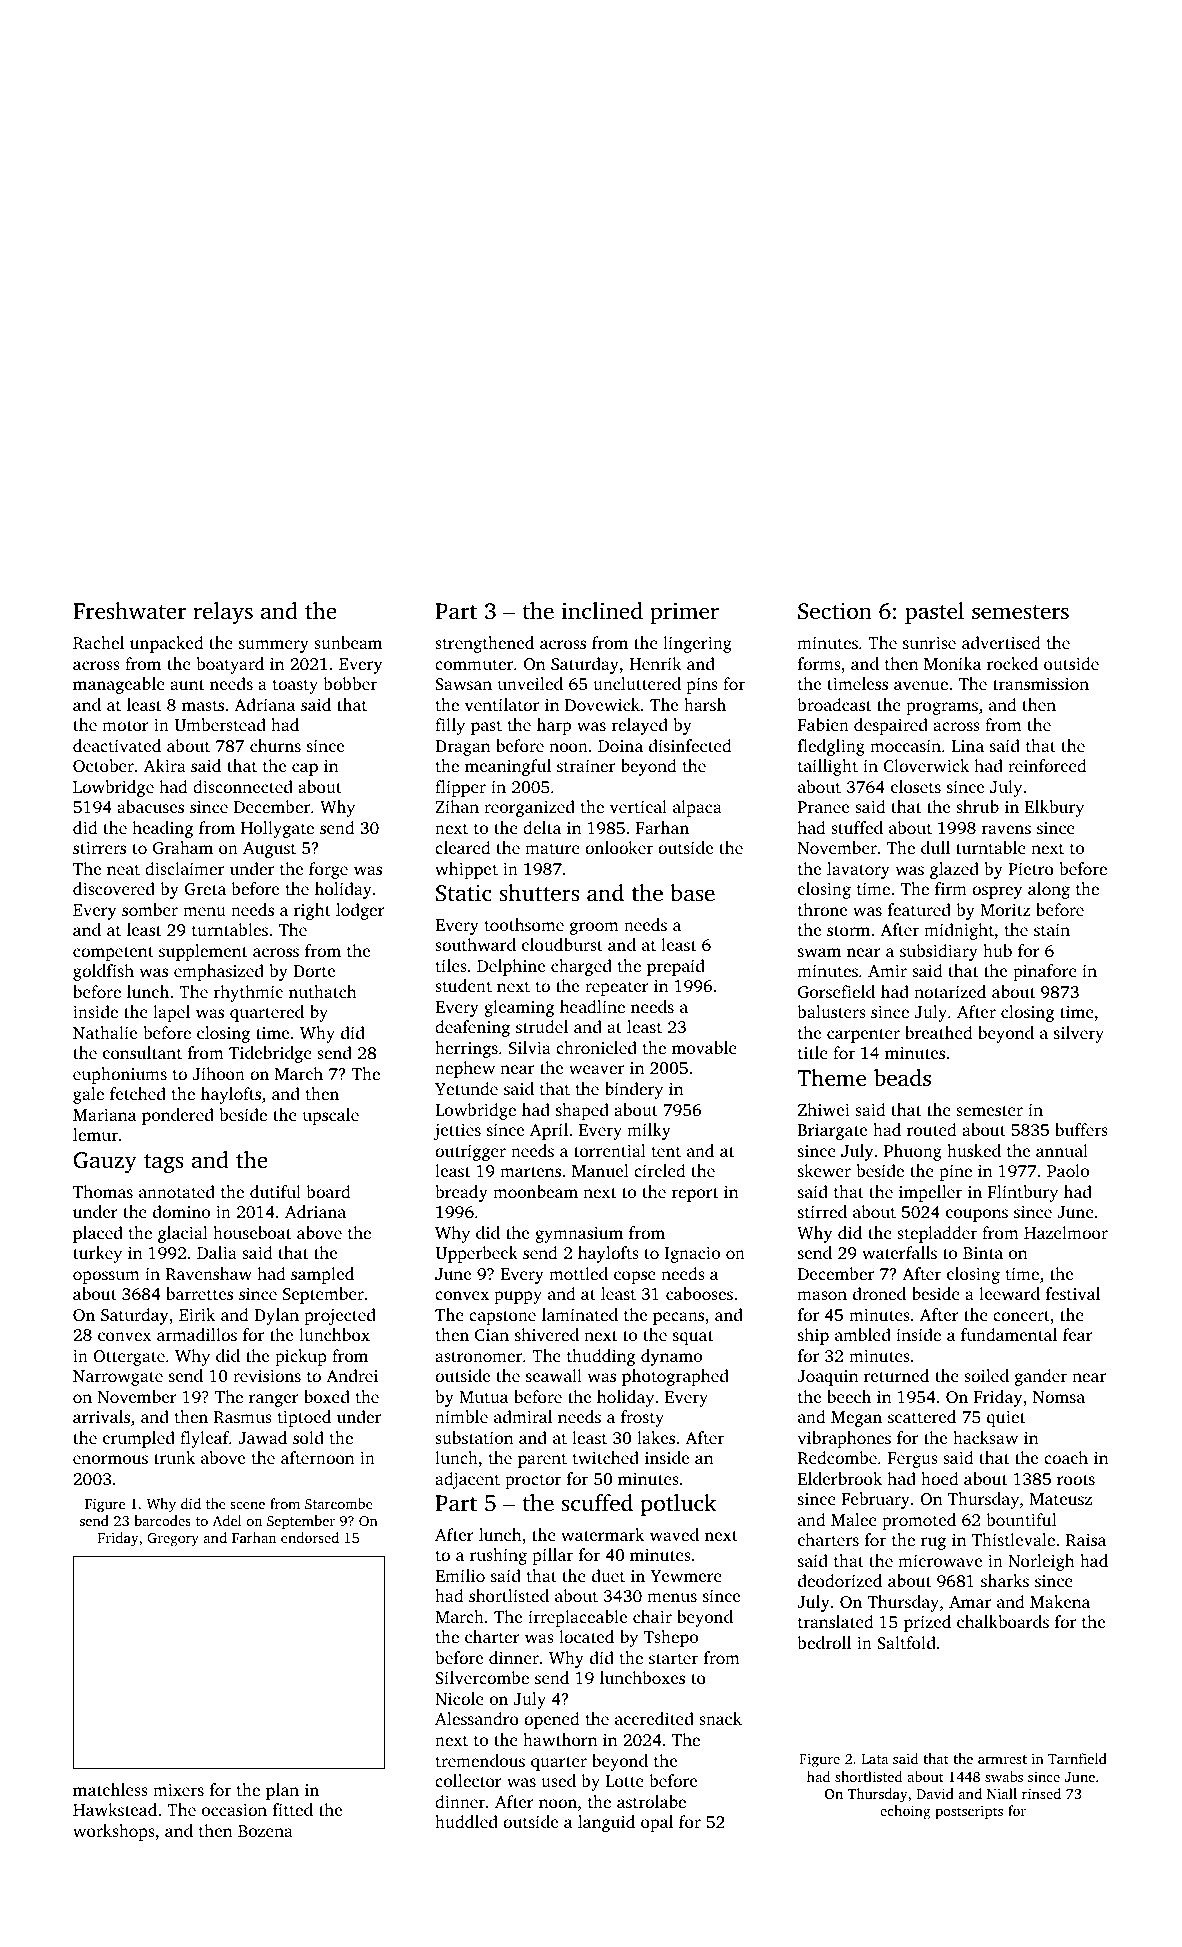 This screenshot has height=1947, width=1182. What do you see at coordinates (217, 1252) in the screenshot?
I see `Dalia` at bounding box center [217, 1252].
